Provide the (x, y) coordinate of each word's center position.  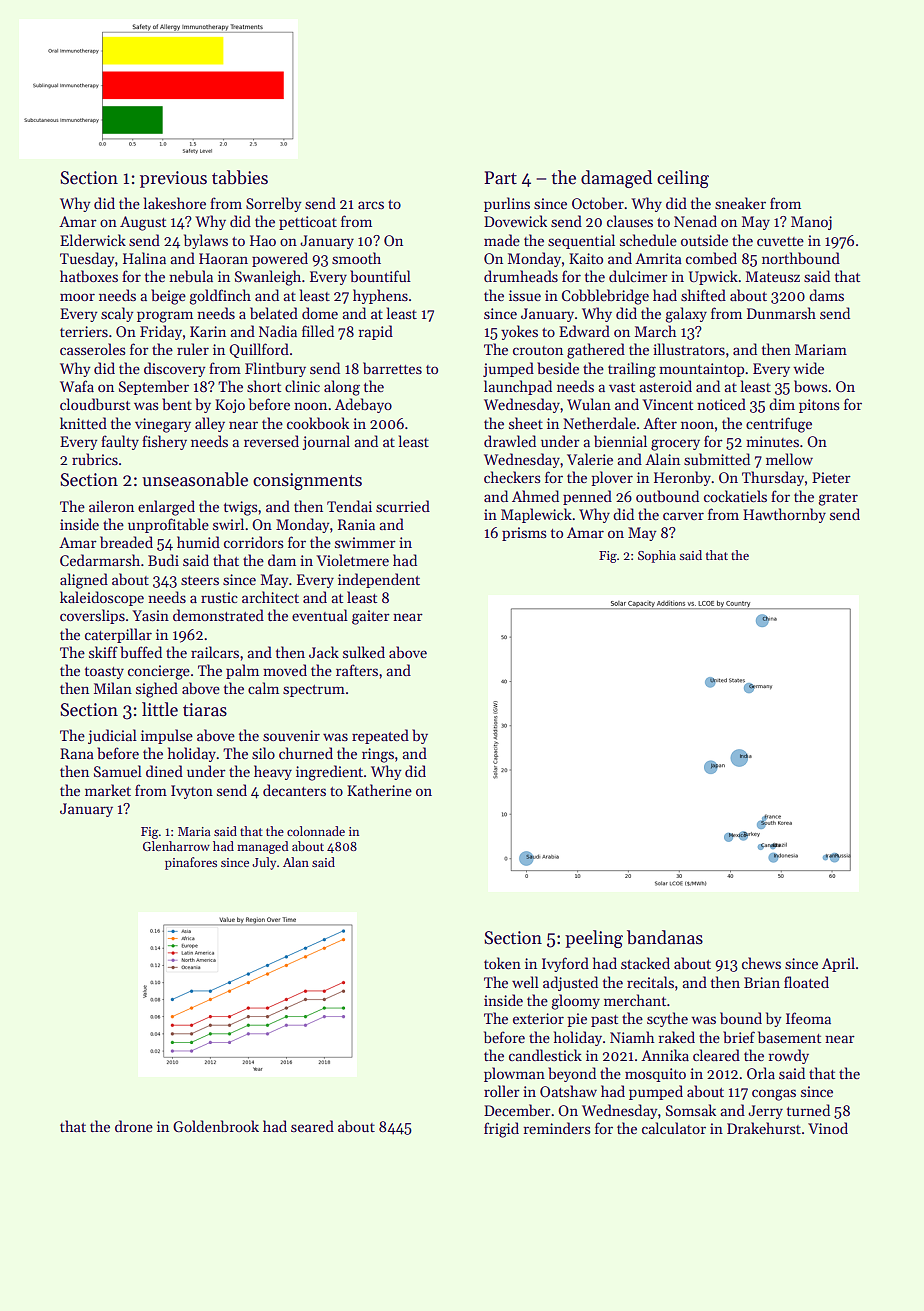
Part (500, 178)
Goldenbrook (216, 1126)
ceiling (683, 179)
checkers (512, 477)
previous (173, 179)
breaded (126, 542)
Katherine (379, 790)
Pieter (831, 477)
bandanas (665, 937)
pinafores (191, 863)
